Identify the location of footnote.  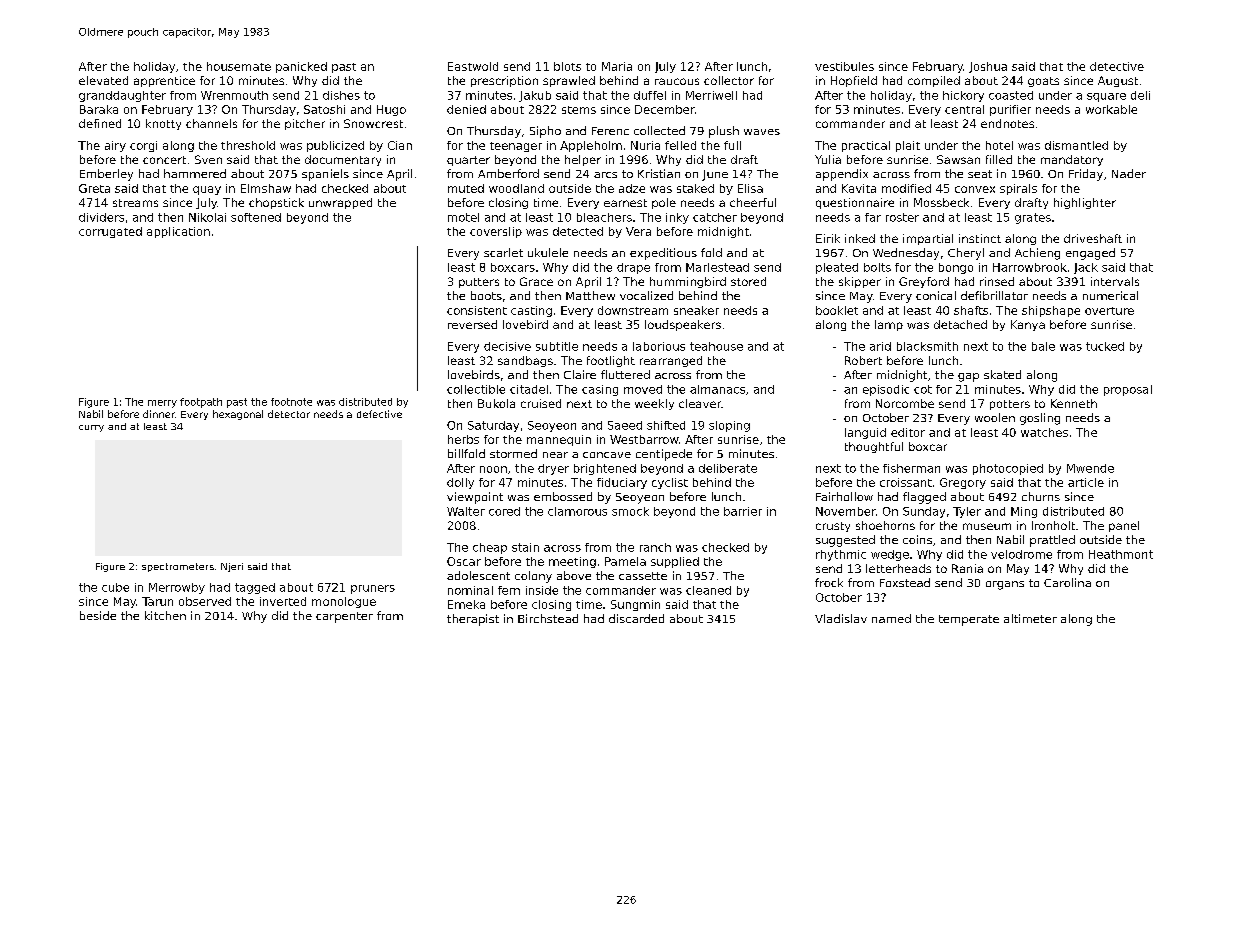
(291, 402).
